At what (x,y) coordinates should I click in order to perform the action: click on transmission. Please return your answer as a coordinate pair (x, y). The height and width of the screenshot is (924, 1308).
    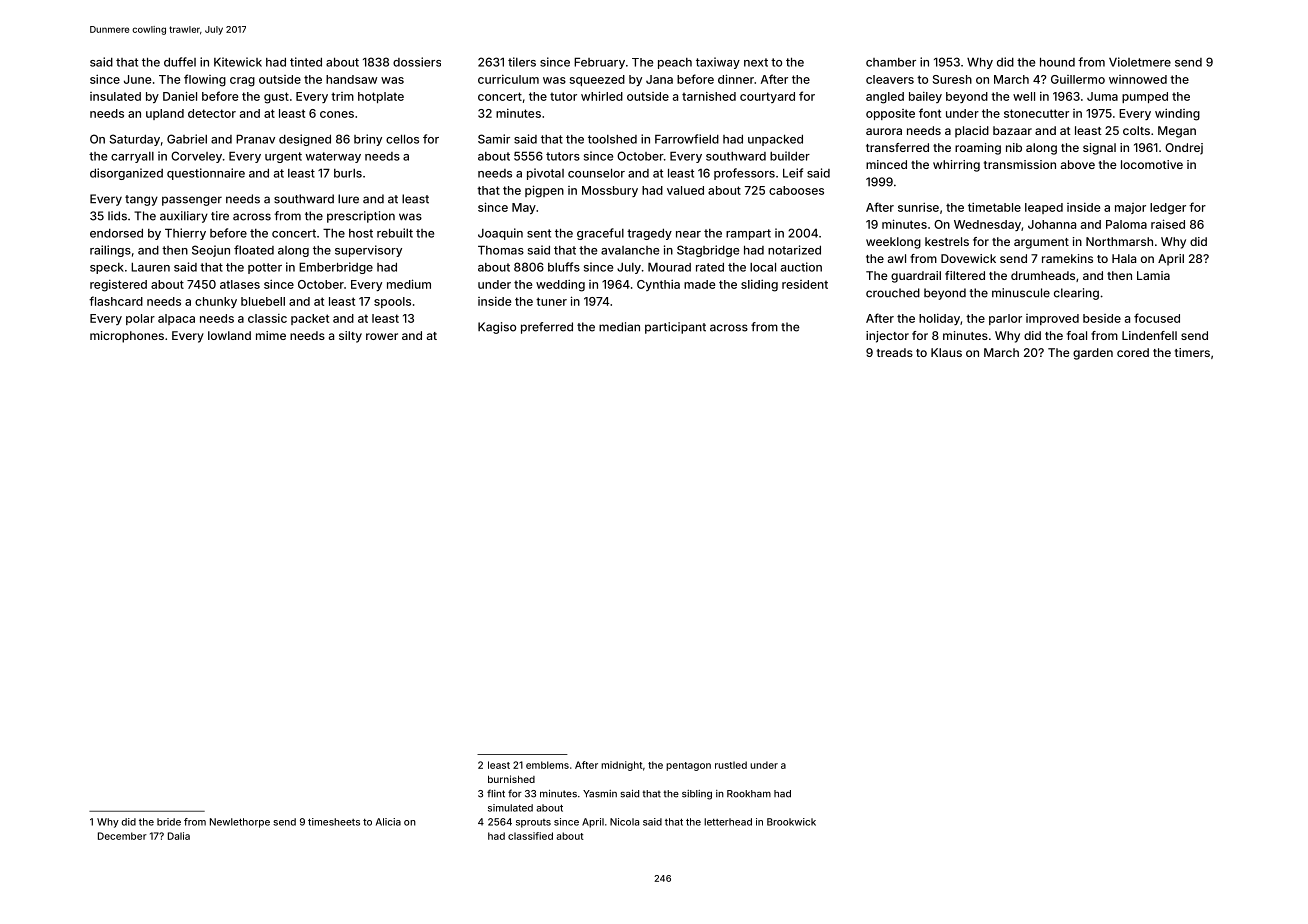
    Looking at the image, I should click on (1020, 164).
